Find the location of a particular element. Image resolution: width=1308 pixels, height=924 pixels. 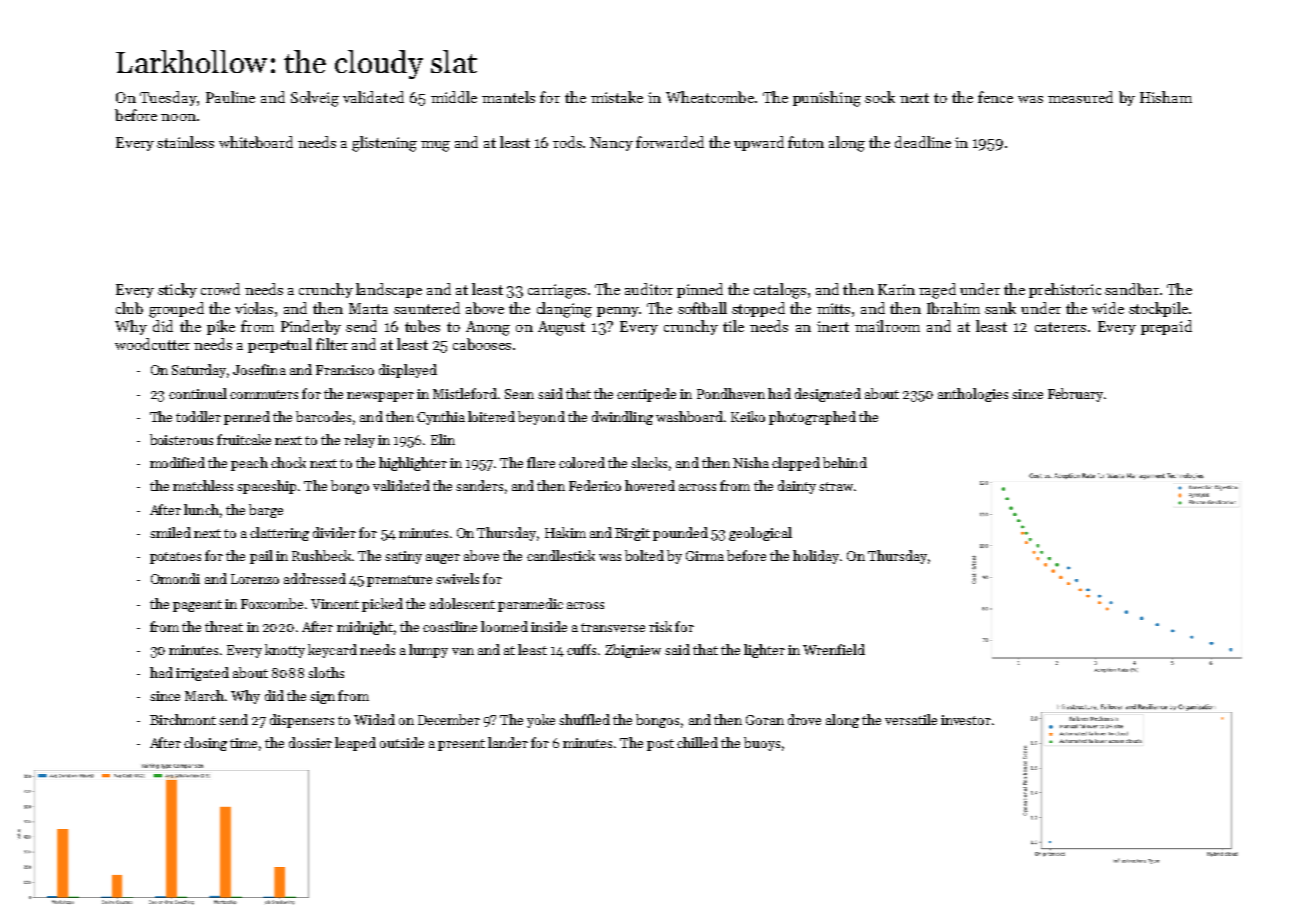

transverse is located at coordinates (613, 627).
